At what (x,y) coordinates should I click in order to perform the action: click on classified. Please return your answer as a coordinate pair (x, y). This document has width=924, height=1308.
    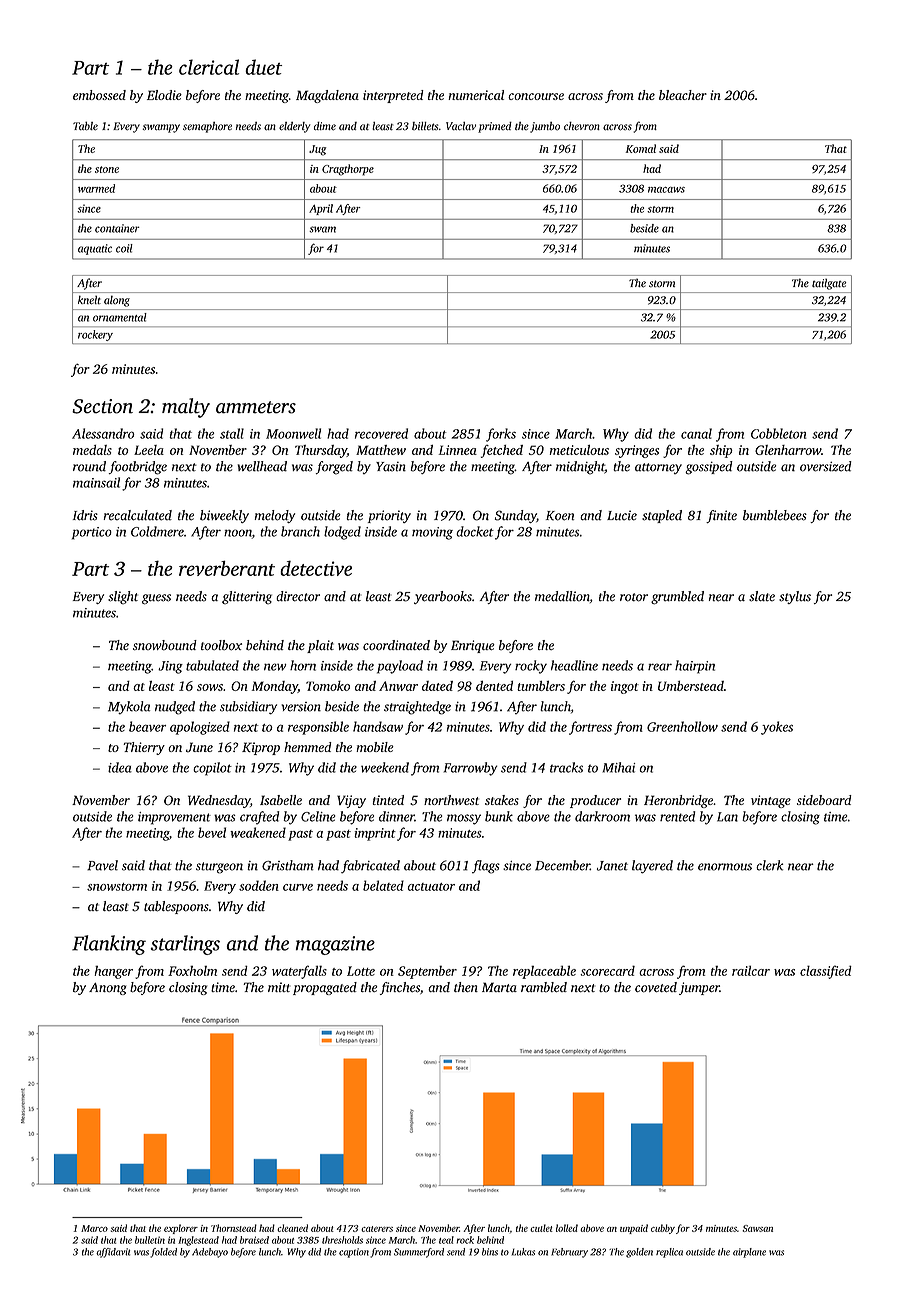
    Looking at the image, I should click on (826, 972).
